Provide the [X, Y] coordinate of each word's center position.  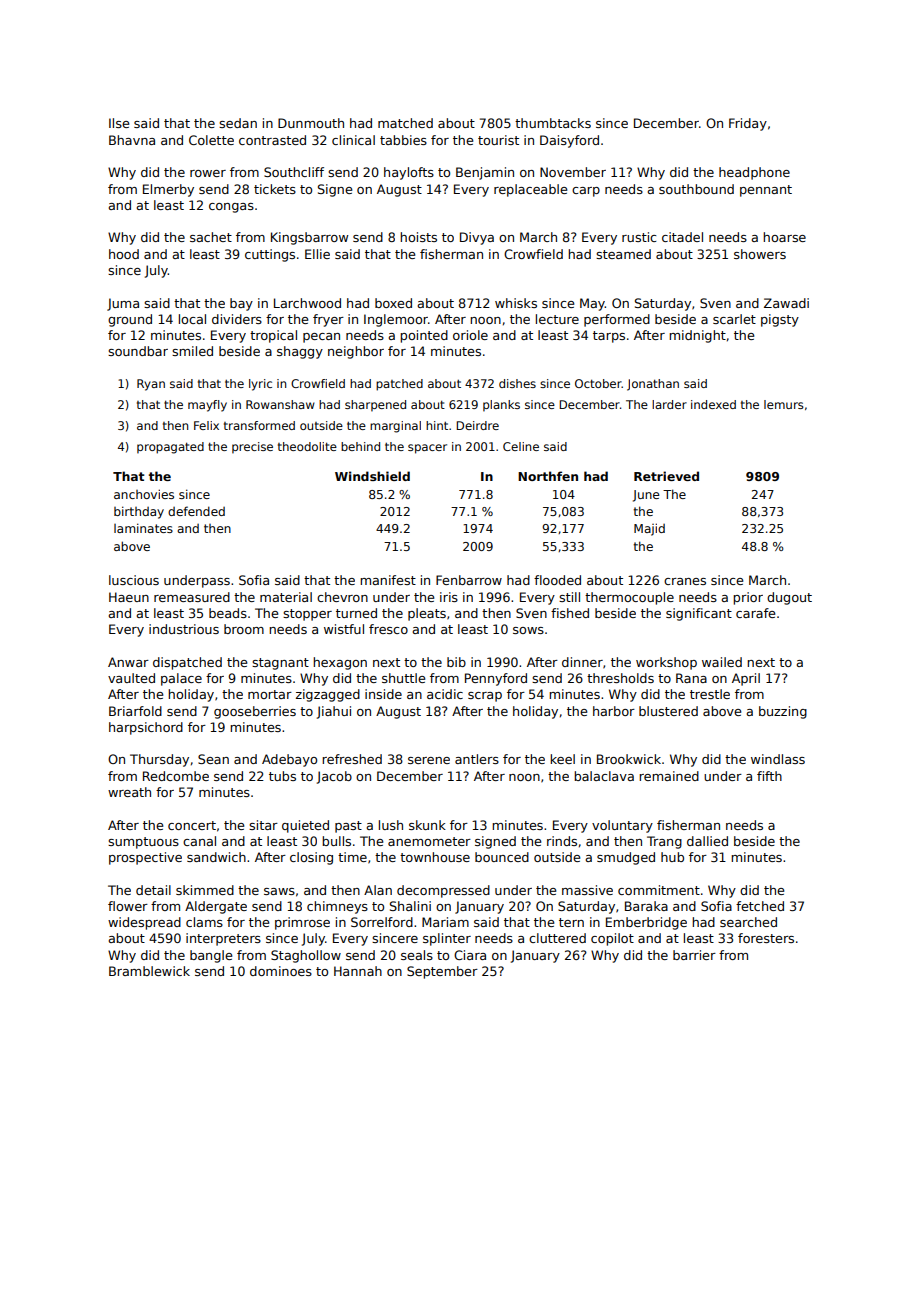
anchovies [144, 494]
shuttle [403, 678]
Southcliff [294, 172]
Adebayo [289, 760]
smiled [192, 351]
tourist [498, 140]
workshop [666, 663]
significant [699, 614]
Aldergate [216, 907]
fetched [760, 906]
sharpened [375, 406]
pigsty [780, 320]
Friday [748, 124]
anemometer [429, 841]
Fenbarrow [469, 580]
